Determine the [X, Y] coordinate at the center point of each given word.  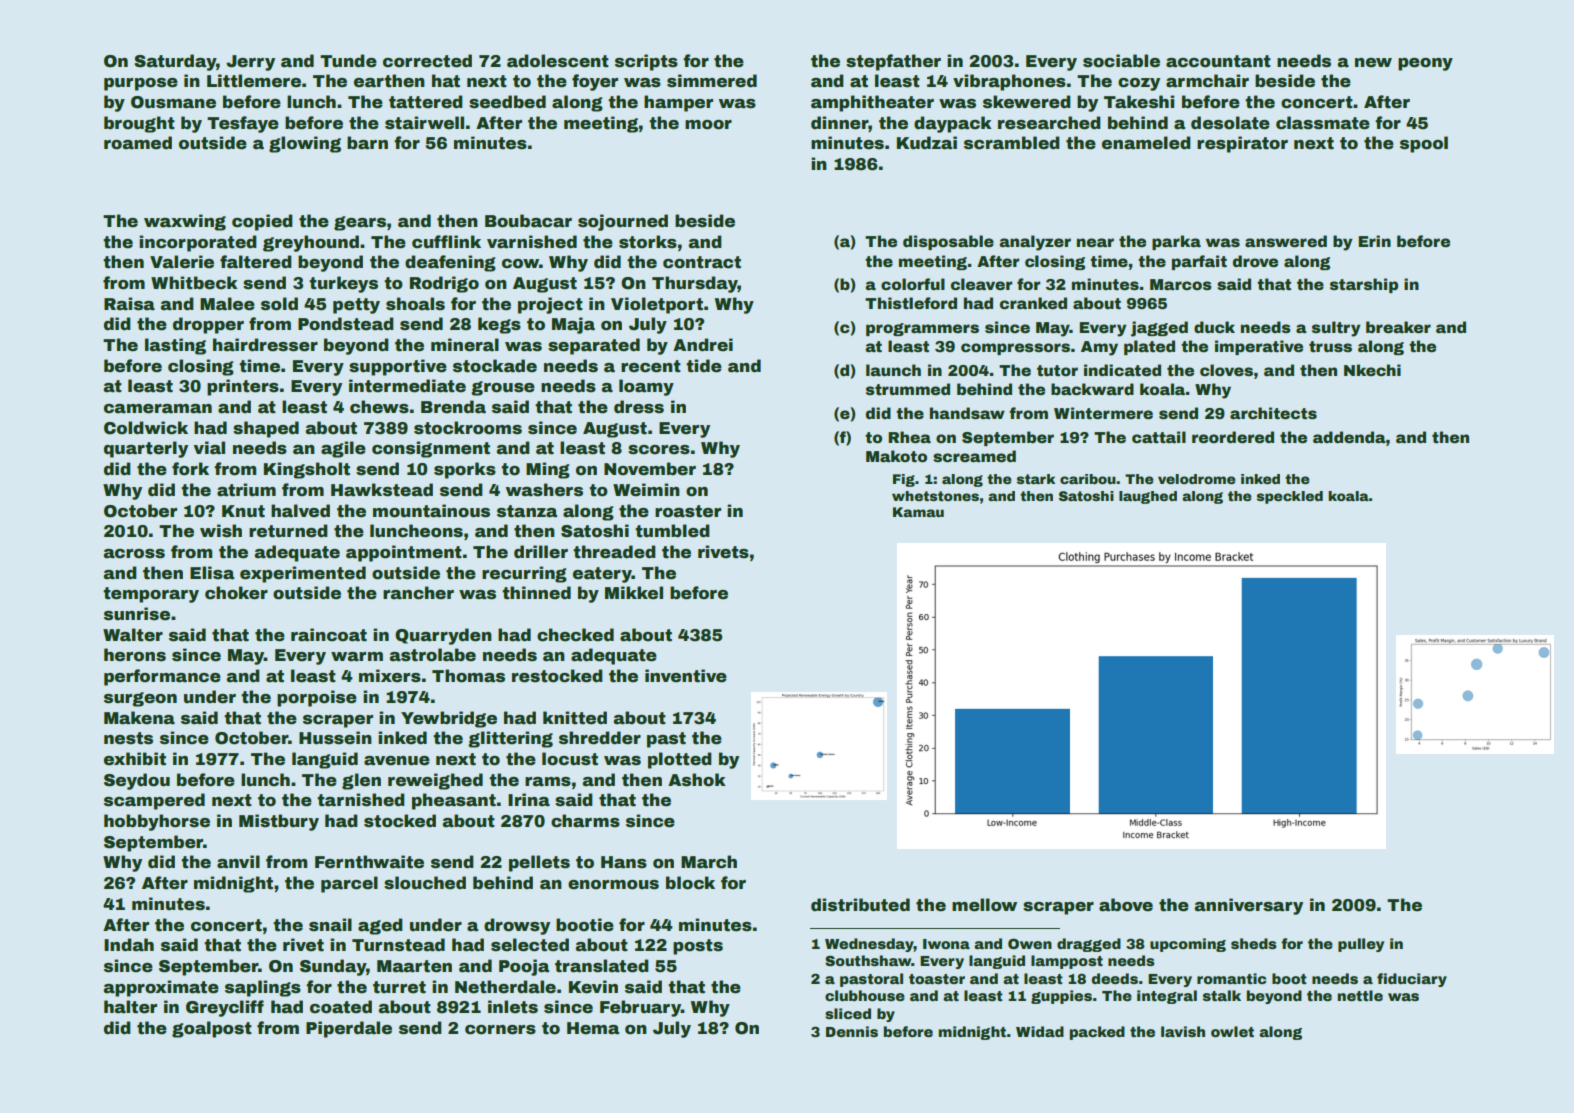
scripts [646, 62]
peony [1425, 64]
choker [236, 593]
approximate [161, 988]
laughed [1148, 497]
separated [594, 346]
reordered [1233, 437]
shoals [415, 304]
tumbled [672, 531]
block [690, 883]
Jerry [250, 63]
